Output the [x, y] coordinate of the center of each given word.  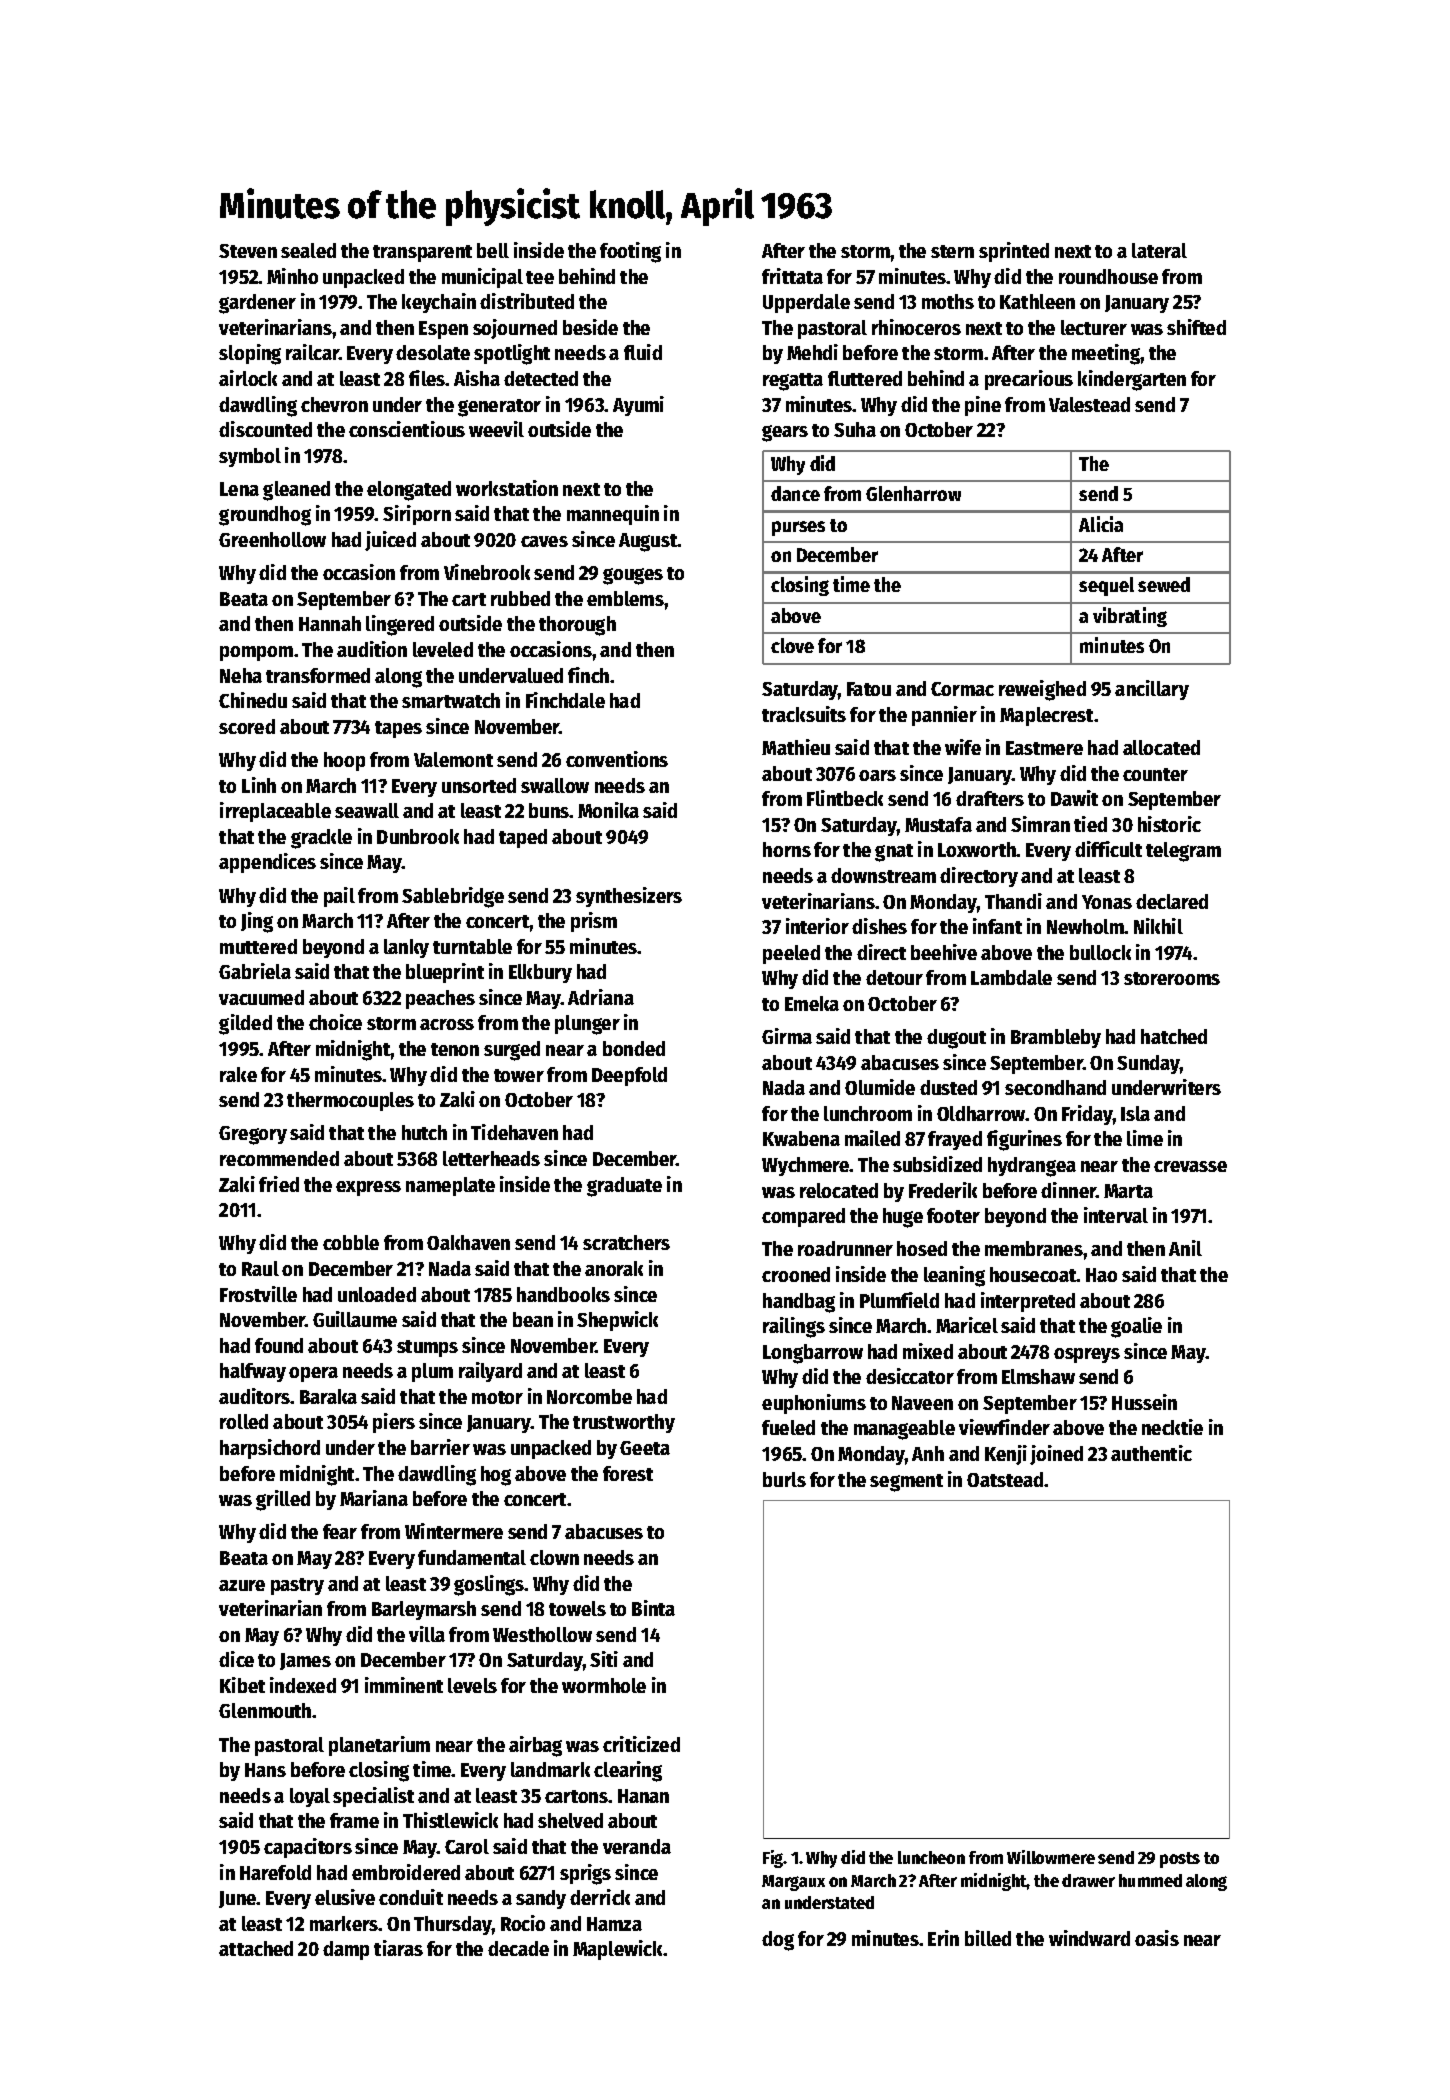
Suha [855, 429]
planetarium [379, 1746]
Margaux [793, 1883]
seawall [367, 810]
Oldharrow [981, 1113]
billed [988, 1938]
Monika [608, 810]
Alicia [1101, 524]
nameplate [450, 1186]
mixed [928, 1351]
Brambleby [1056, 1038]
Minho [292, 276]
